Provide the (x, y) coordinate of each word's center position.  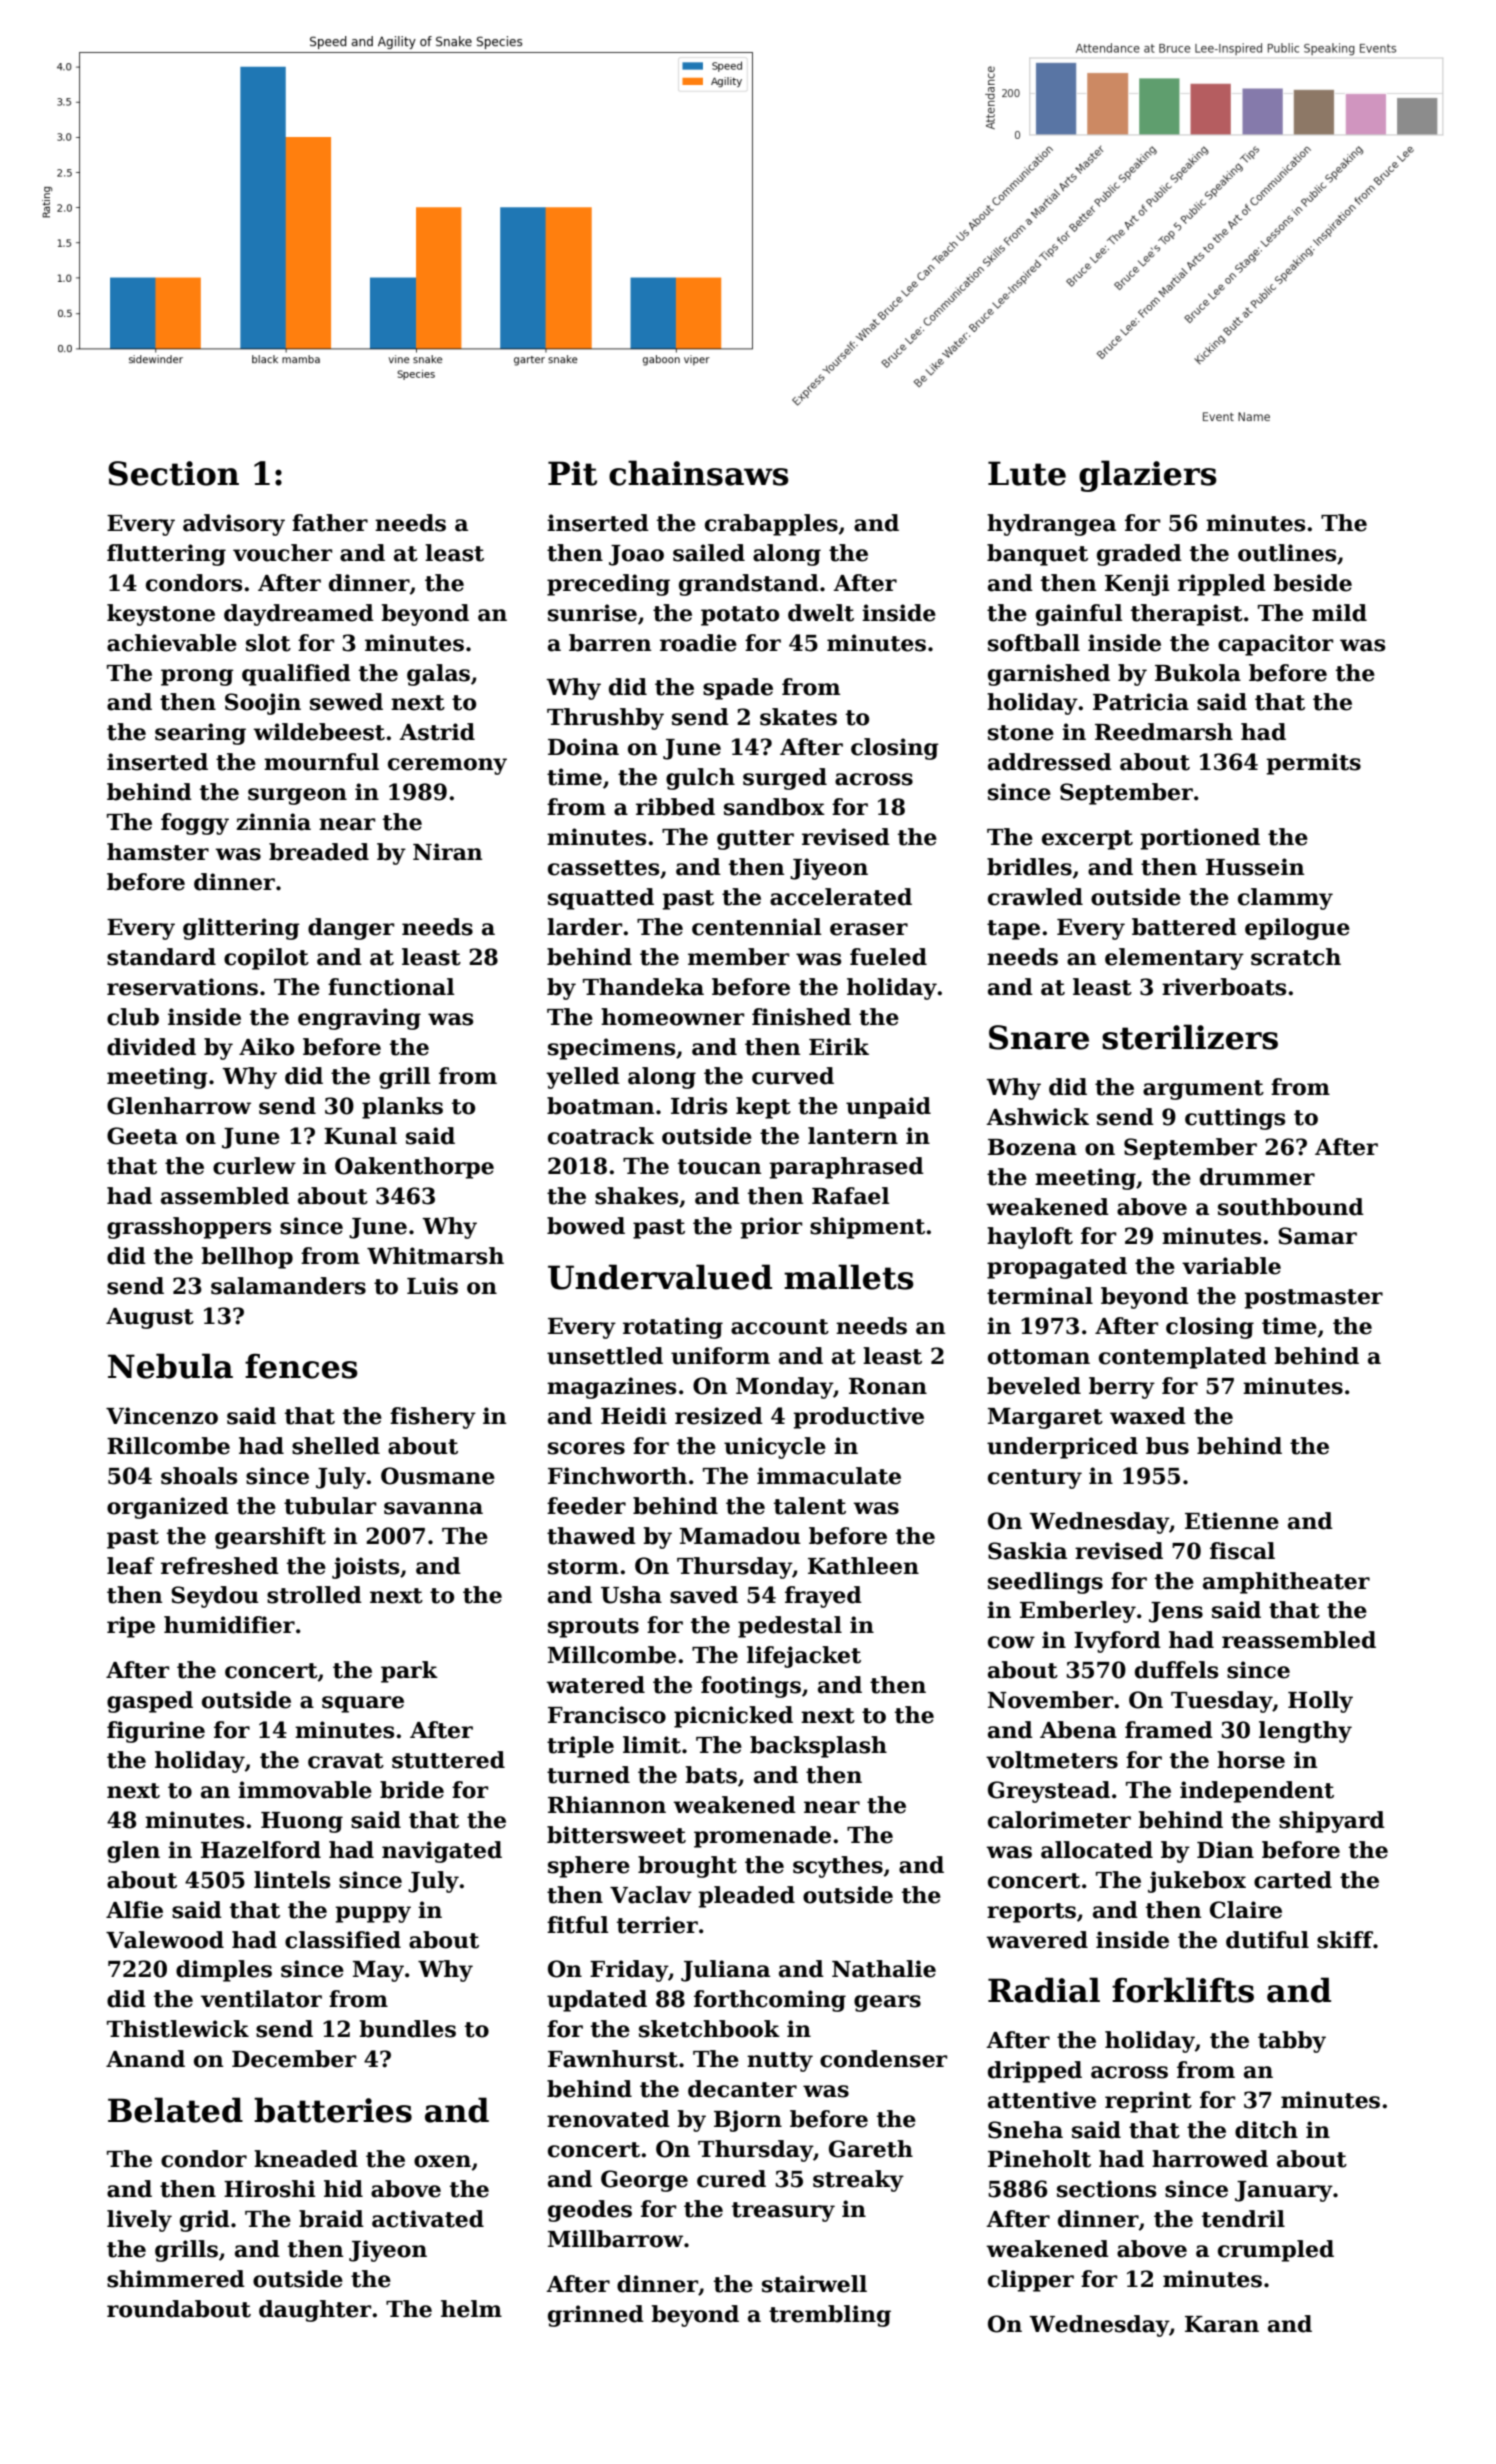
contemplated (1183, 1358)
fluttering (166, 555)
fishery (433, 1418)
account (780, 1327)
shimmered (176, 2279)
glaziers (1148, 476)
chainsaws (699, 473)
